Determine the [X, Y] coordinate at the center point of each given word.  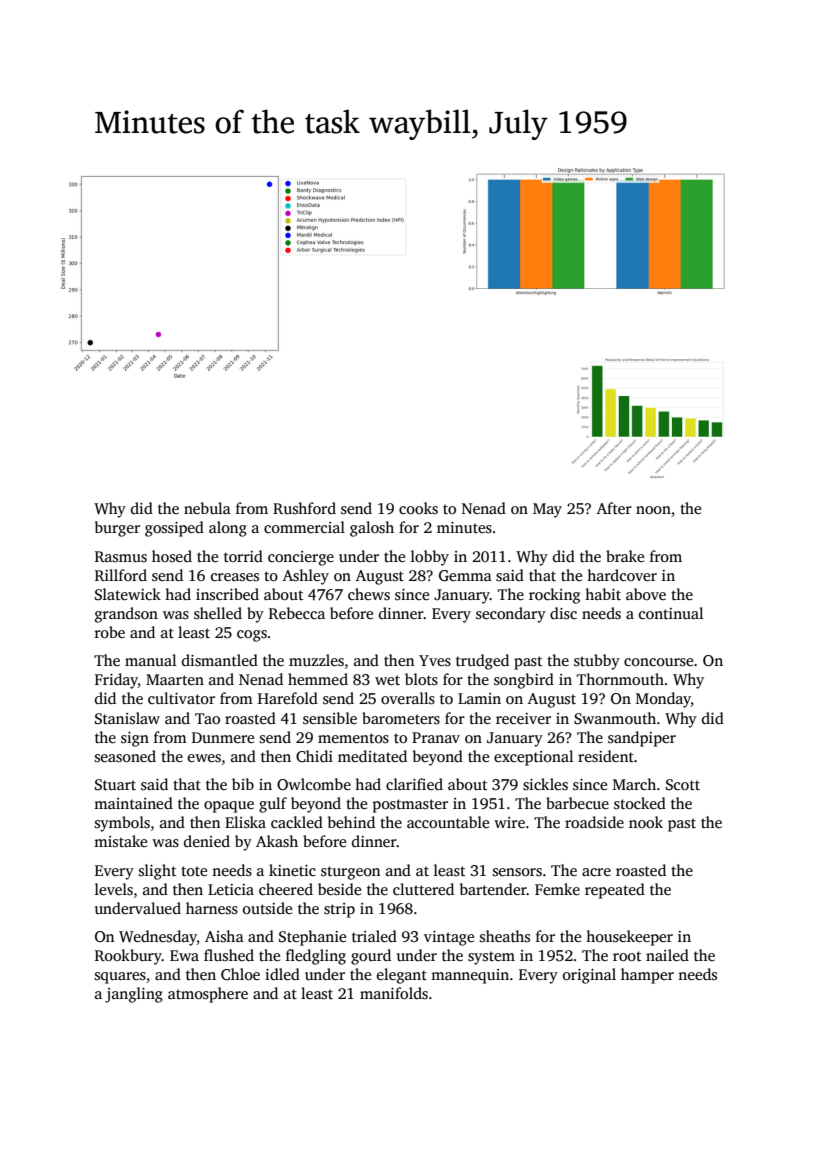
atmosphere [208, 995]
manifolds [394, 993]
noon [653, 510]
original [589, 976]
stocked [640, 803]
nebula [207, 508]
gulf [273, 805]
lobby [430, 558]
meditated [372, 756]
